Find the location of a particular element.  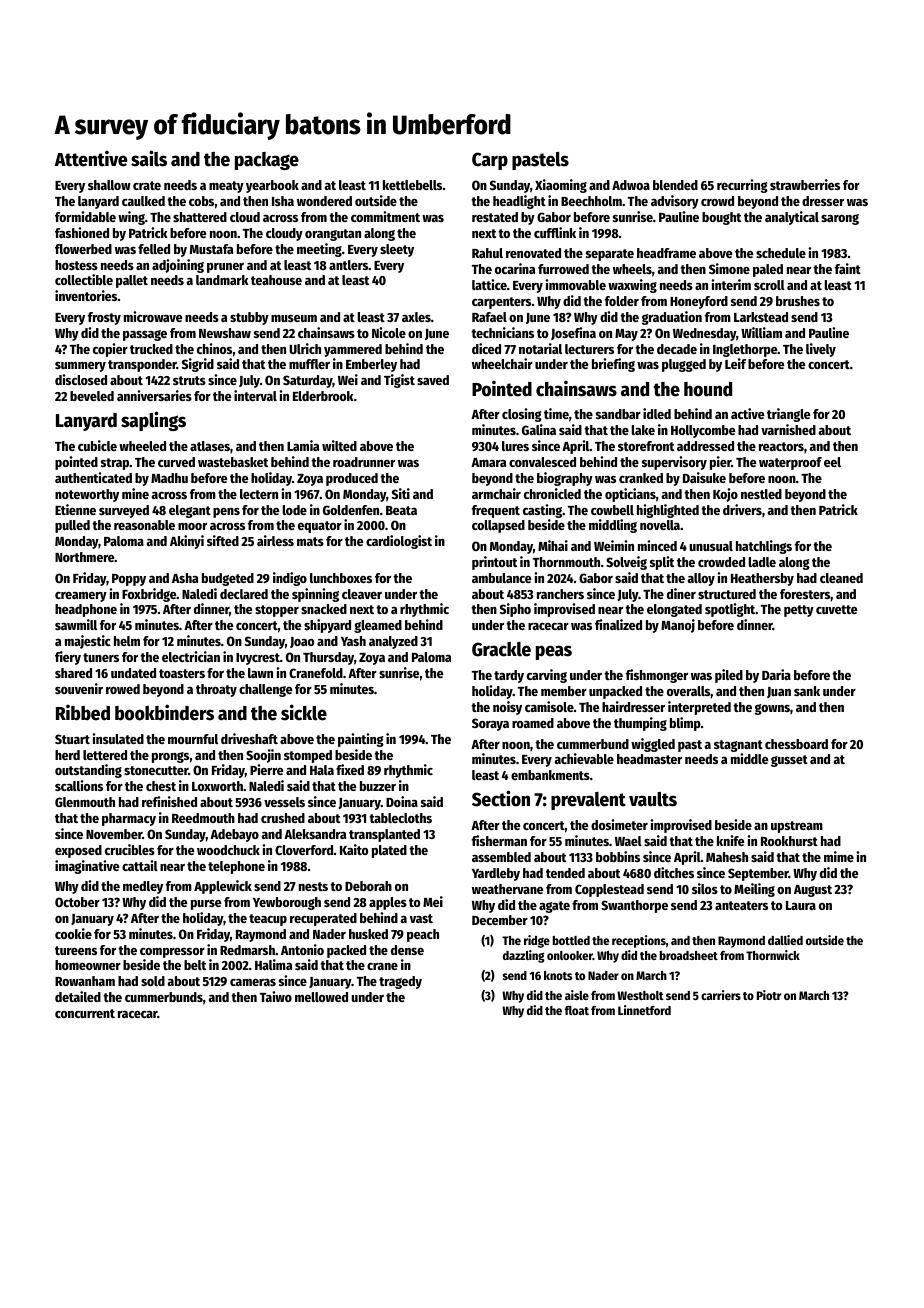

finalized is located at coordinates (618, 624).
